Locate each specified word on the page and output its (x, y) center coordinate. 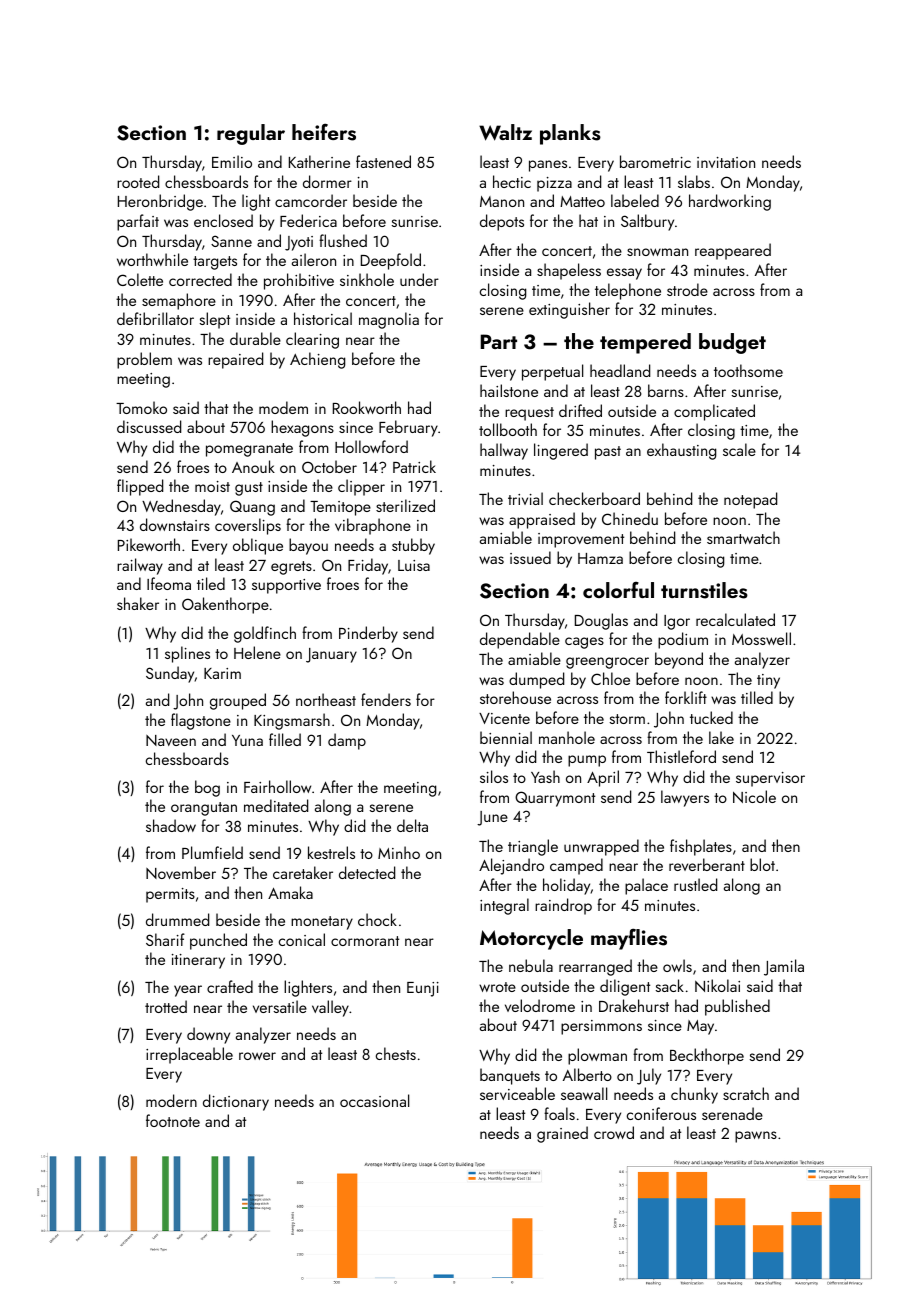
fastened (383, 161)
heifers (324, 132)
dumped (536, 680)
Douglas (601, 621)
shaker (138, 603)
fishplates (701, 847)
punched (218, 941)
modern (171, 1100)
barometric (655, 161)
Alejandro (511, 866)
